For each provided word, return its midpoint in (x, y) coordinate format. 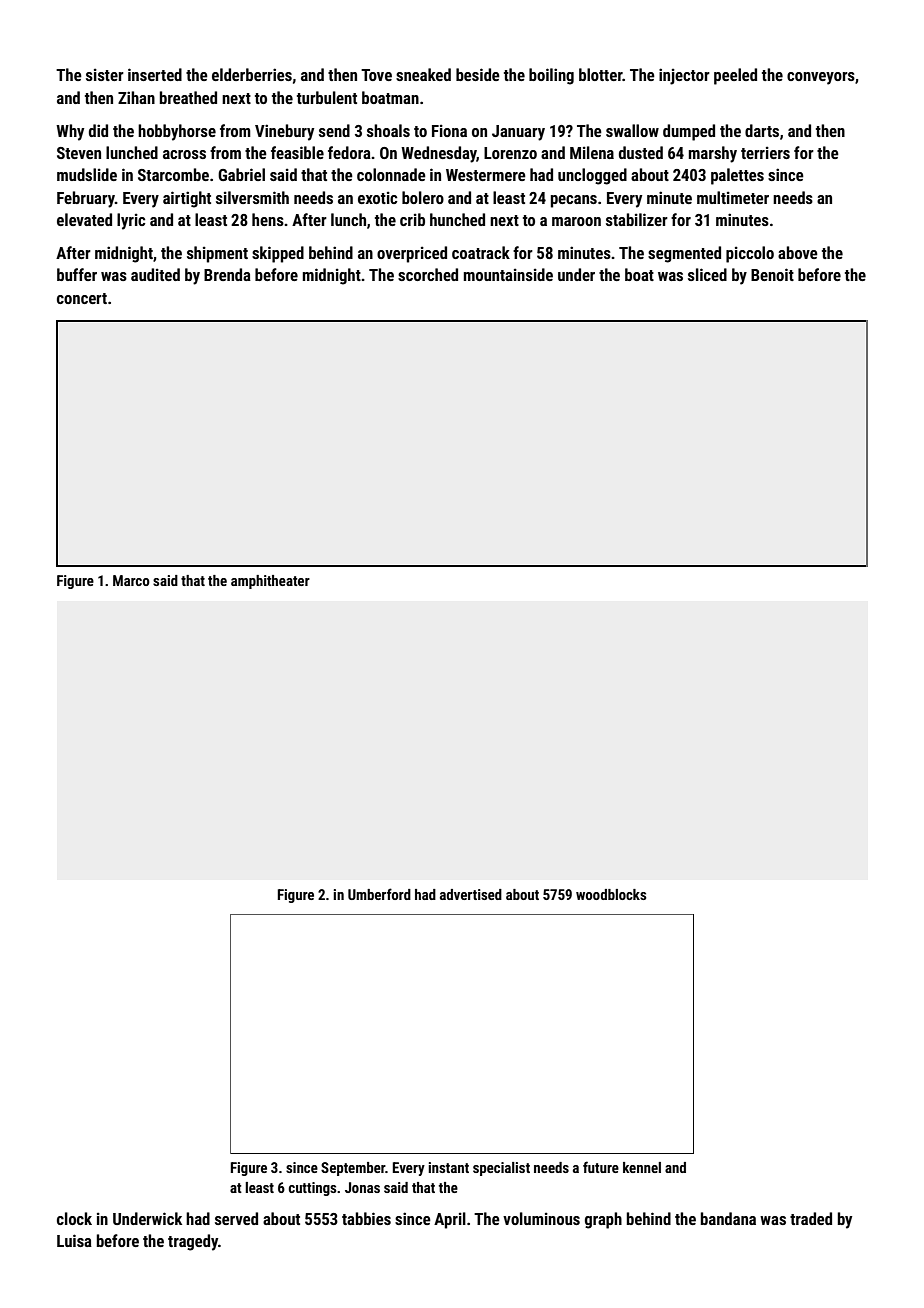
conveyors (821, 78)
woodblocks (611, 894)
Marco (131, 580)
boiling (551, 76)
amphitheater (270, 582)
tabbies (366, 1218)
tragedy (193, 1242)
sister (105, 74)
